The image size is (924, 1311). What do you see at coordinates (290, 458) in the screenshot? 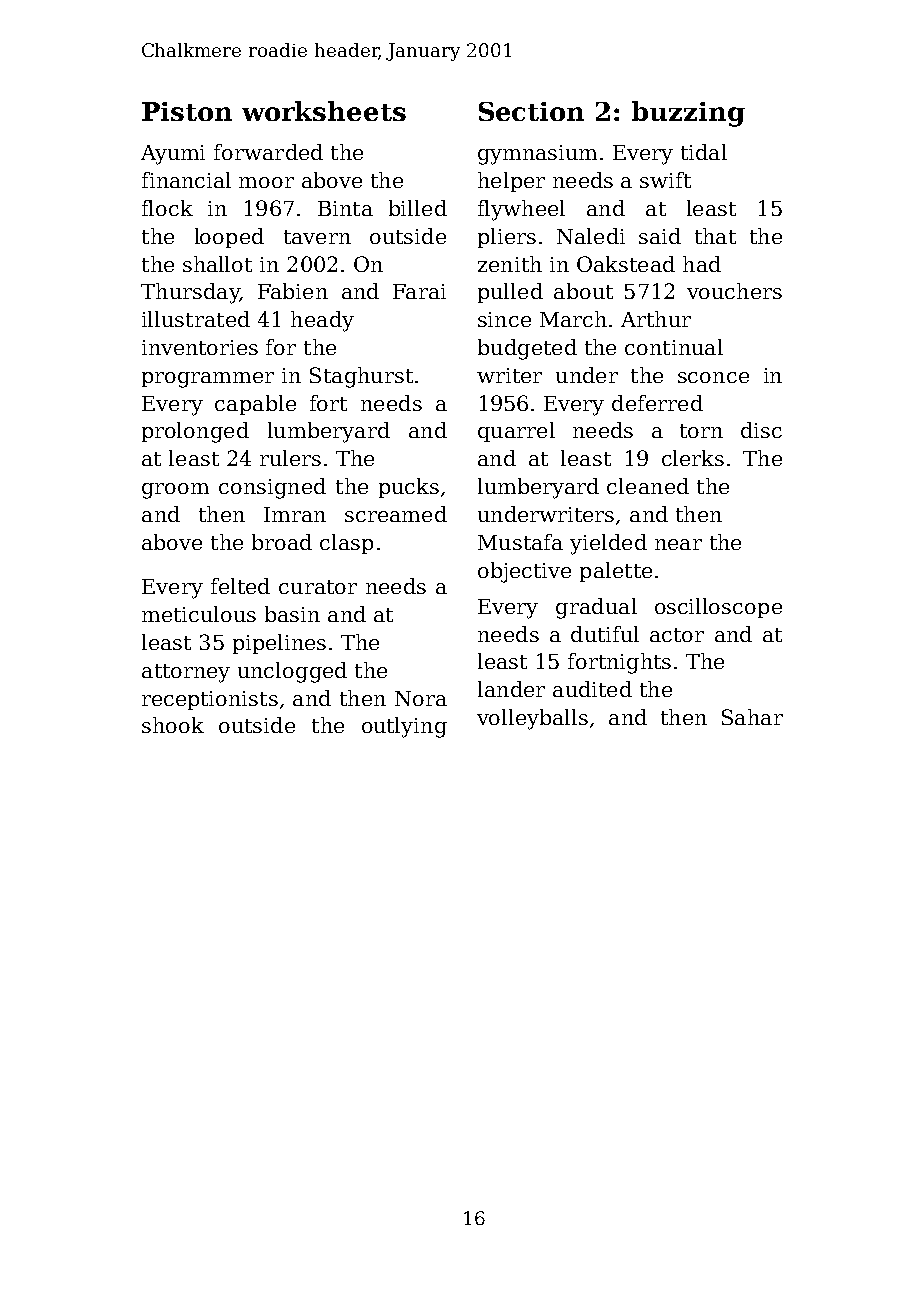
I see `rulers` at bounding box center [290, 458].
